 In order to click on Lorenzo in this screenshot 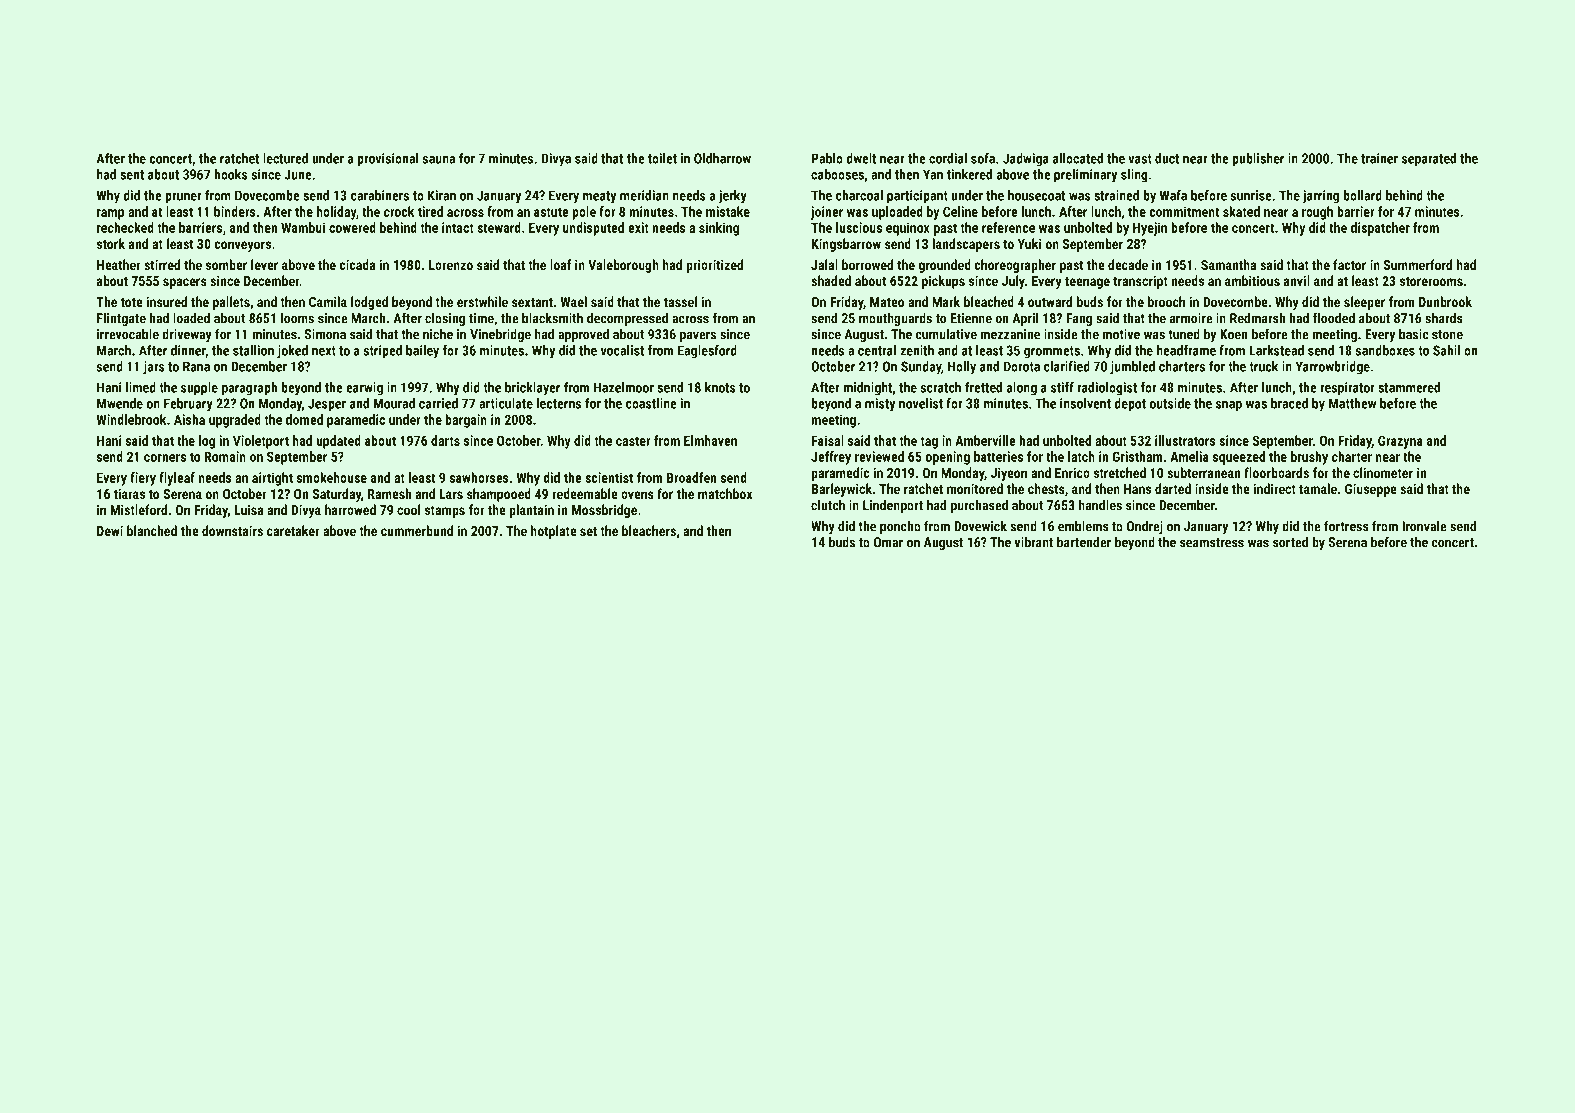, I will do `click(451, 265)`.
